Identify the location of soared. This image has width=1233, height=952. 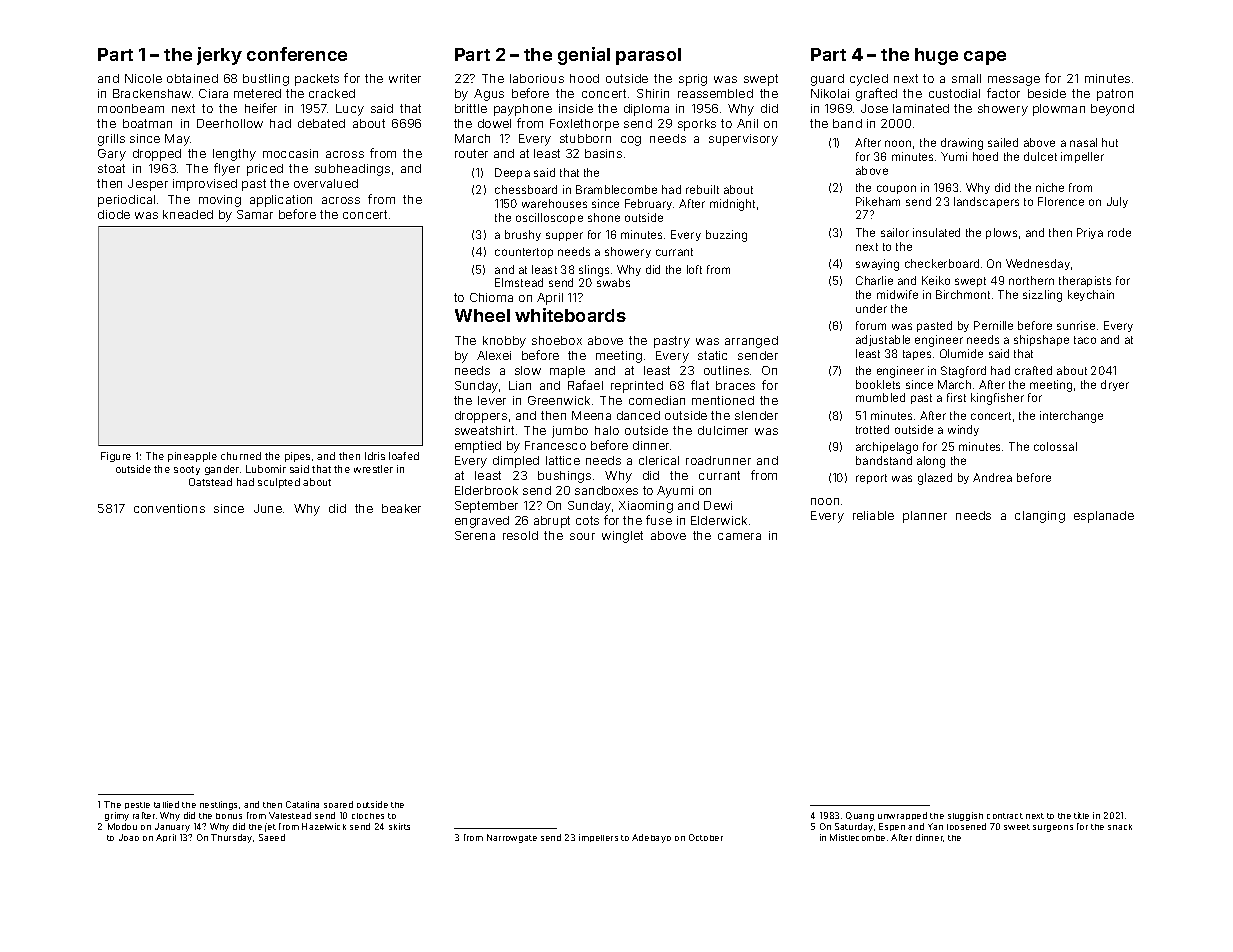
(338, 804).
